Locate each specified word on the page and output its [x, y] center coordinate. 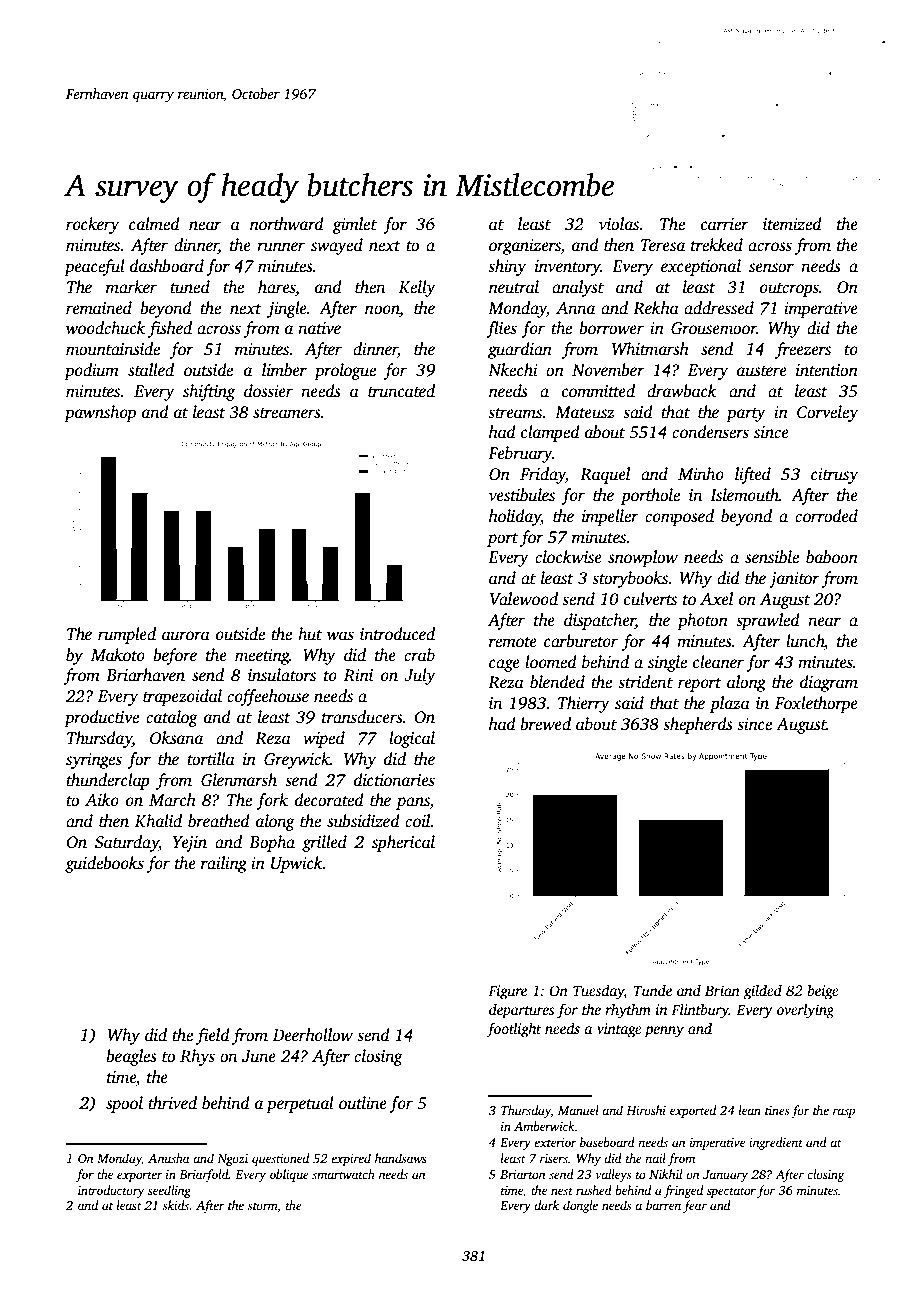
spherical [403, 843]
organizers [525, 247]
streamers [287, 413]
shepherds [698, 725]
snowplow [643, 558]
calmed [154, 224]
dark [546, 1205]
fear [695, 1206]
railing [224, 864]
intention [827, 370]
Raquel [605, 475]
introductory [111, 1191]
